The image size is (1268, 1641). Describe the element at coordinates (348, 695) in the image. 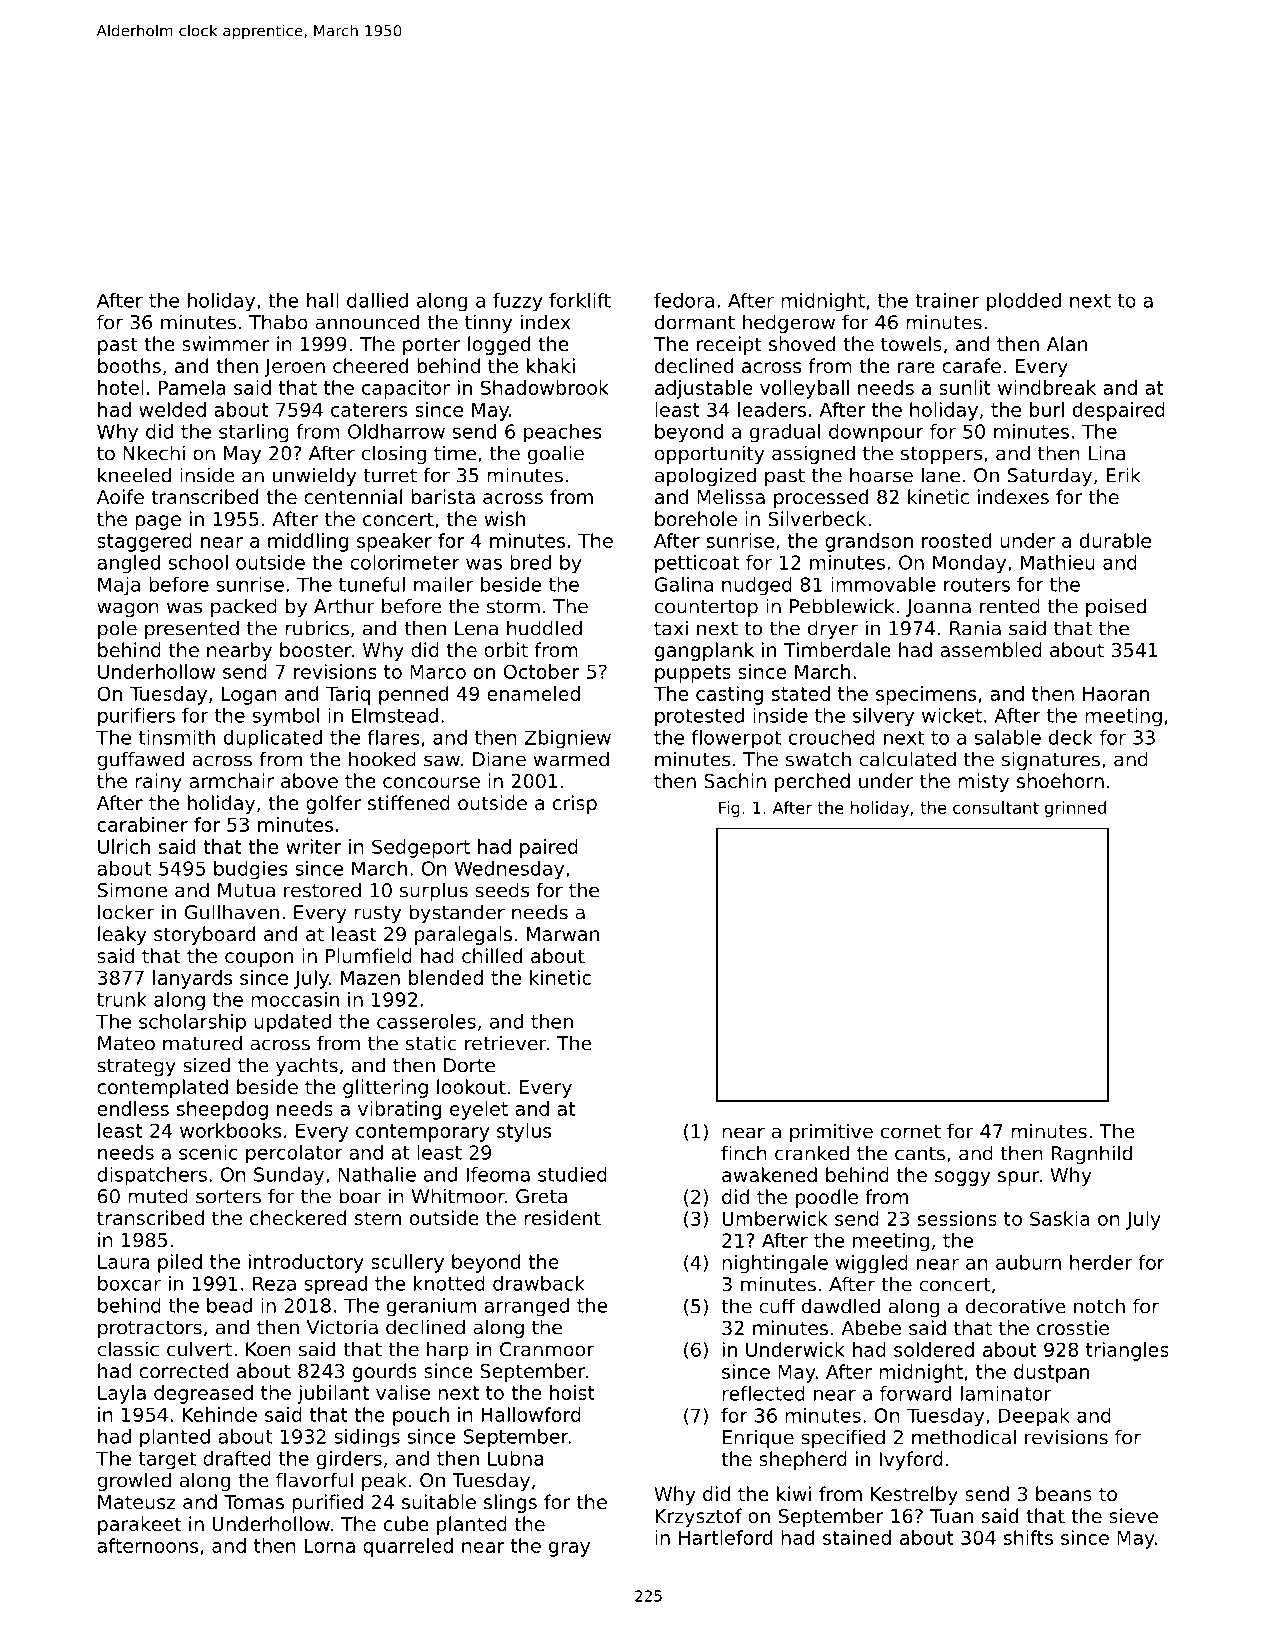

I see `Tariq` at that location.
